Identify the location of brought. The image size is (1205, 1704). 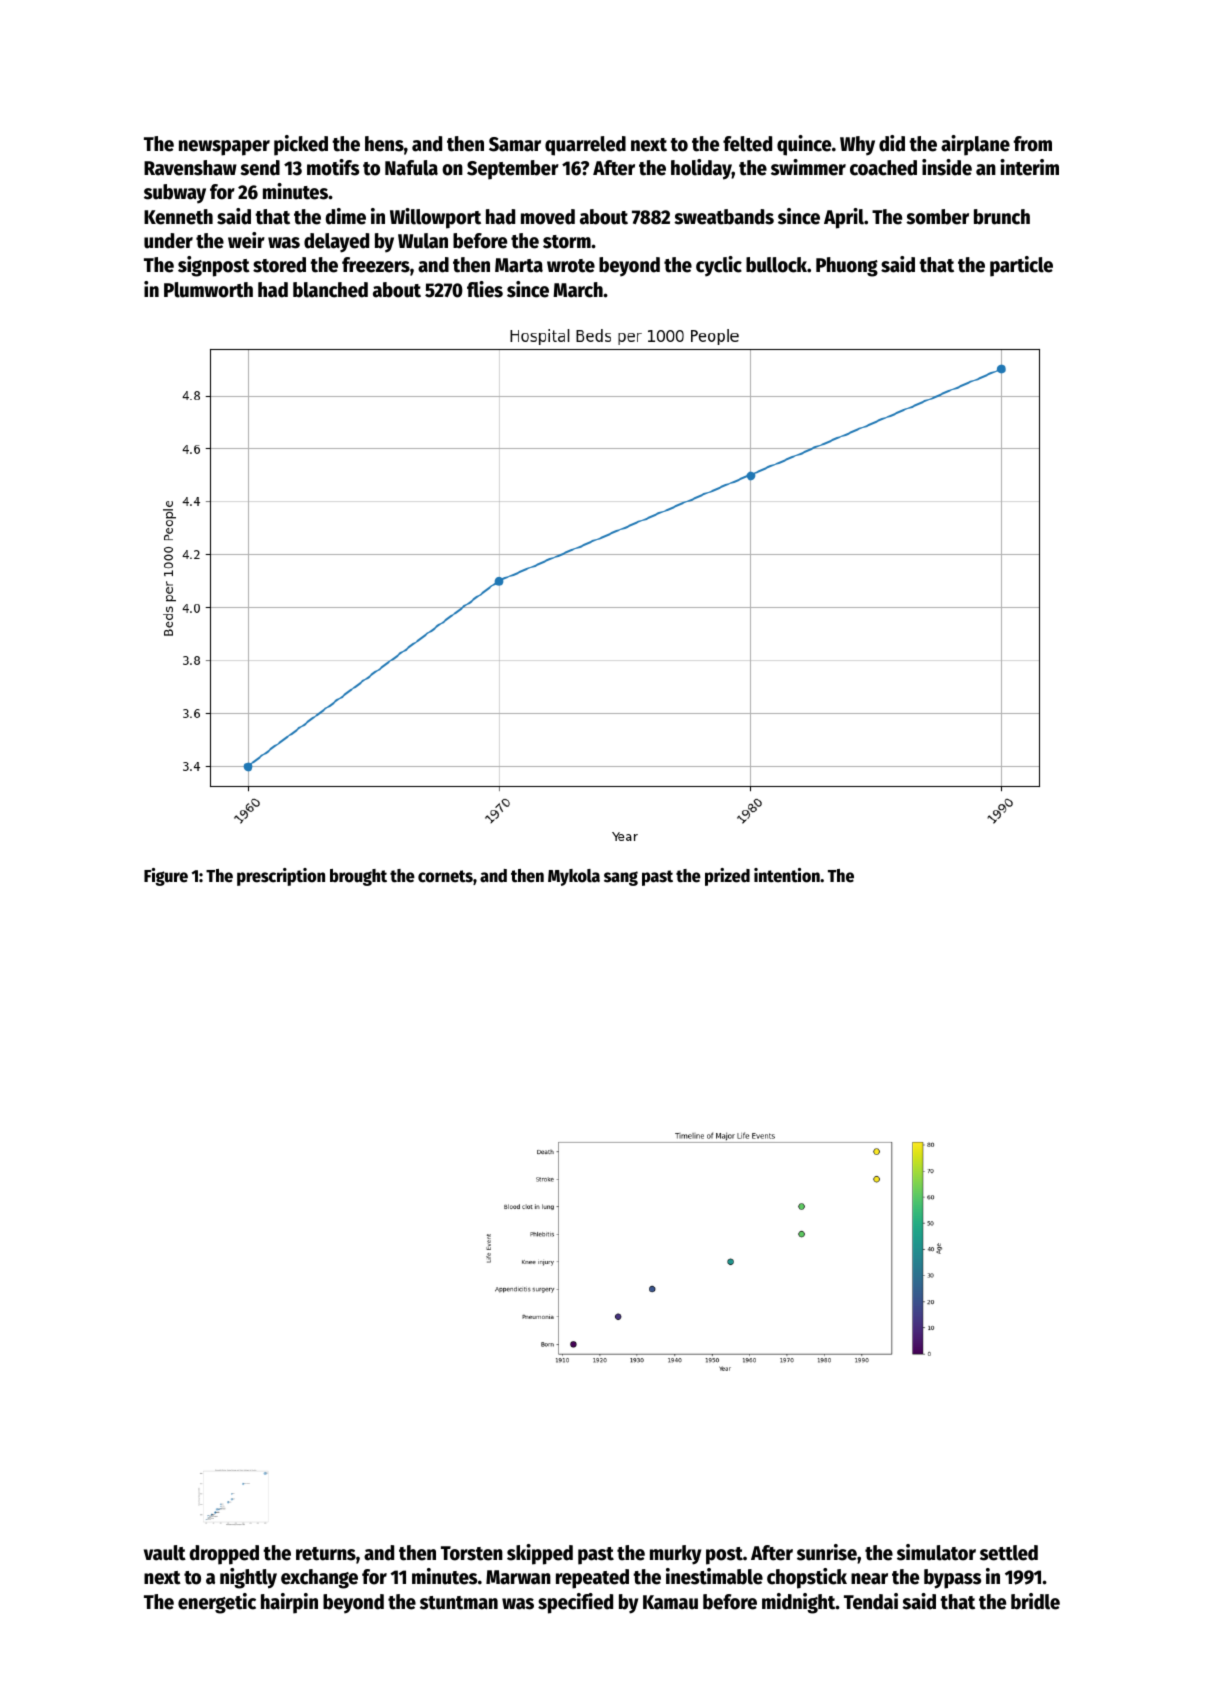
(358, 877).
